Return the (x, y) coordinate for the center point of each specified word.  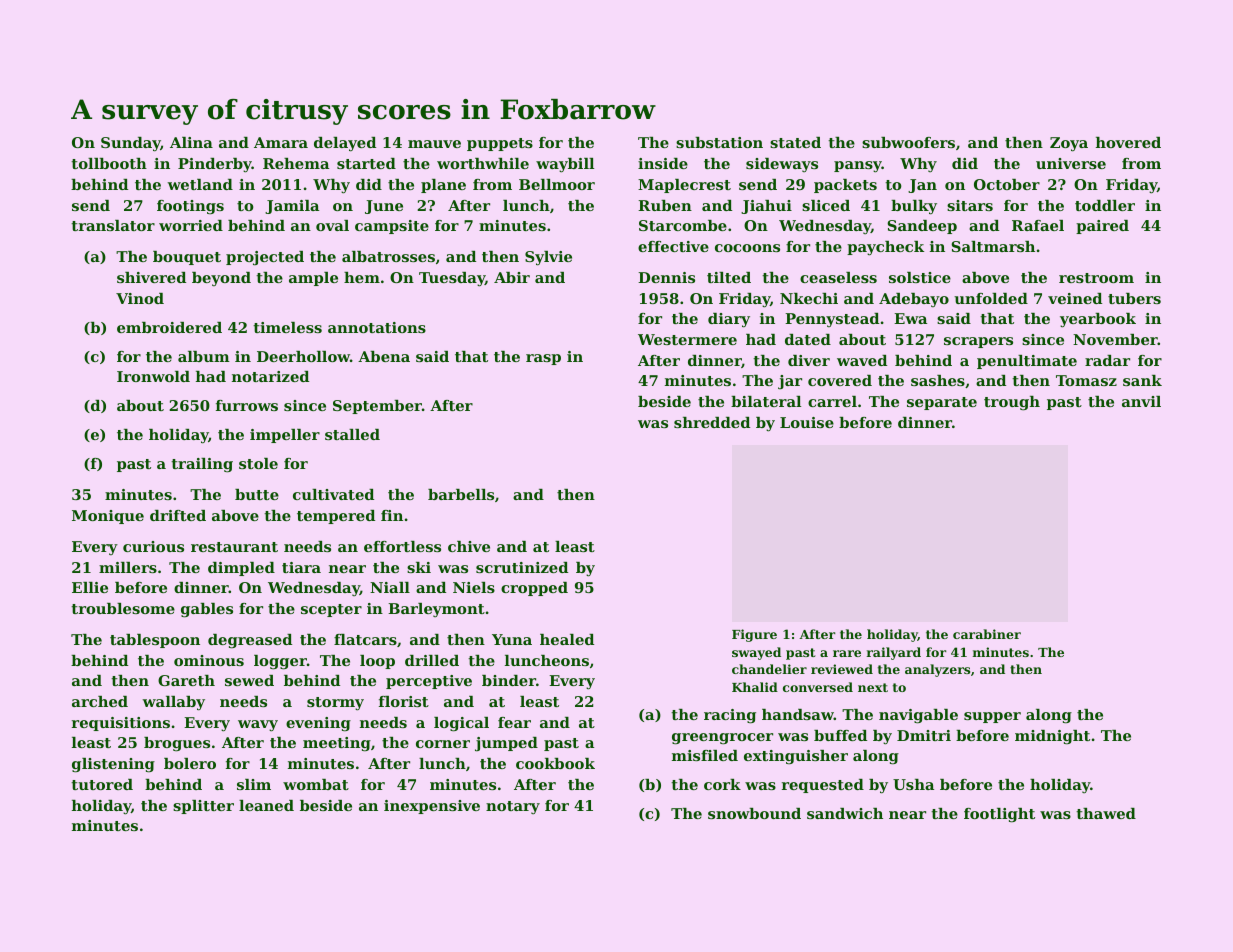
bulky (914, 207)
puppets (500, 144)
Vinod (140, 298)
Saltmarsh (993, 246)
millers (128, 567)
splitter (203, 807)
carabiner (987, 634)
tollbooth (109, 163)
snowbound (754, 813)
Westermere (687, 339)
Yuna (512, 639)
